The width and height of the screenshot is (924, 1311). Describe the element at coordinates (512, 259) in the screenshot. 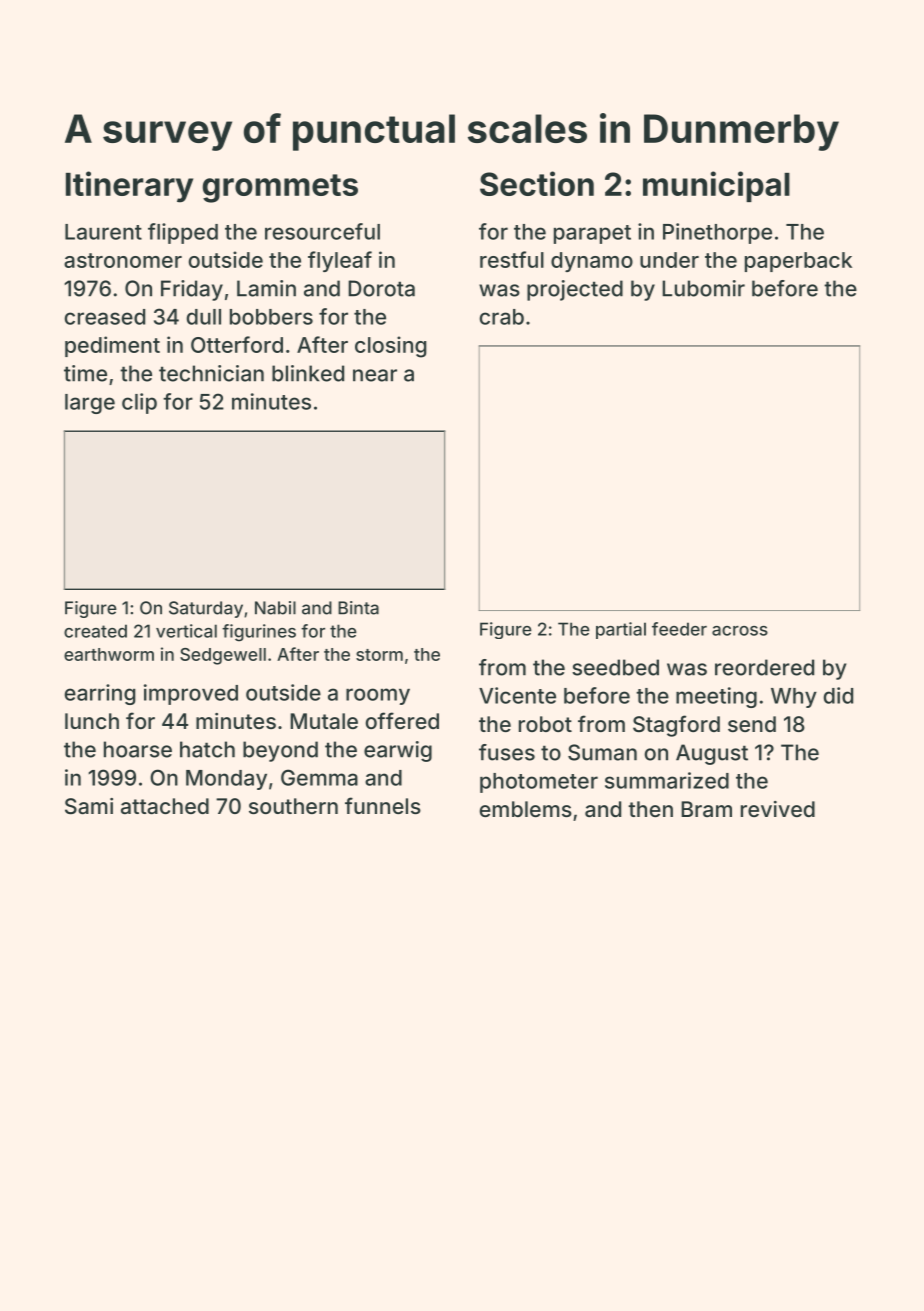

I see `restful` at that location.
